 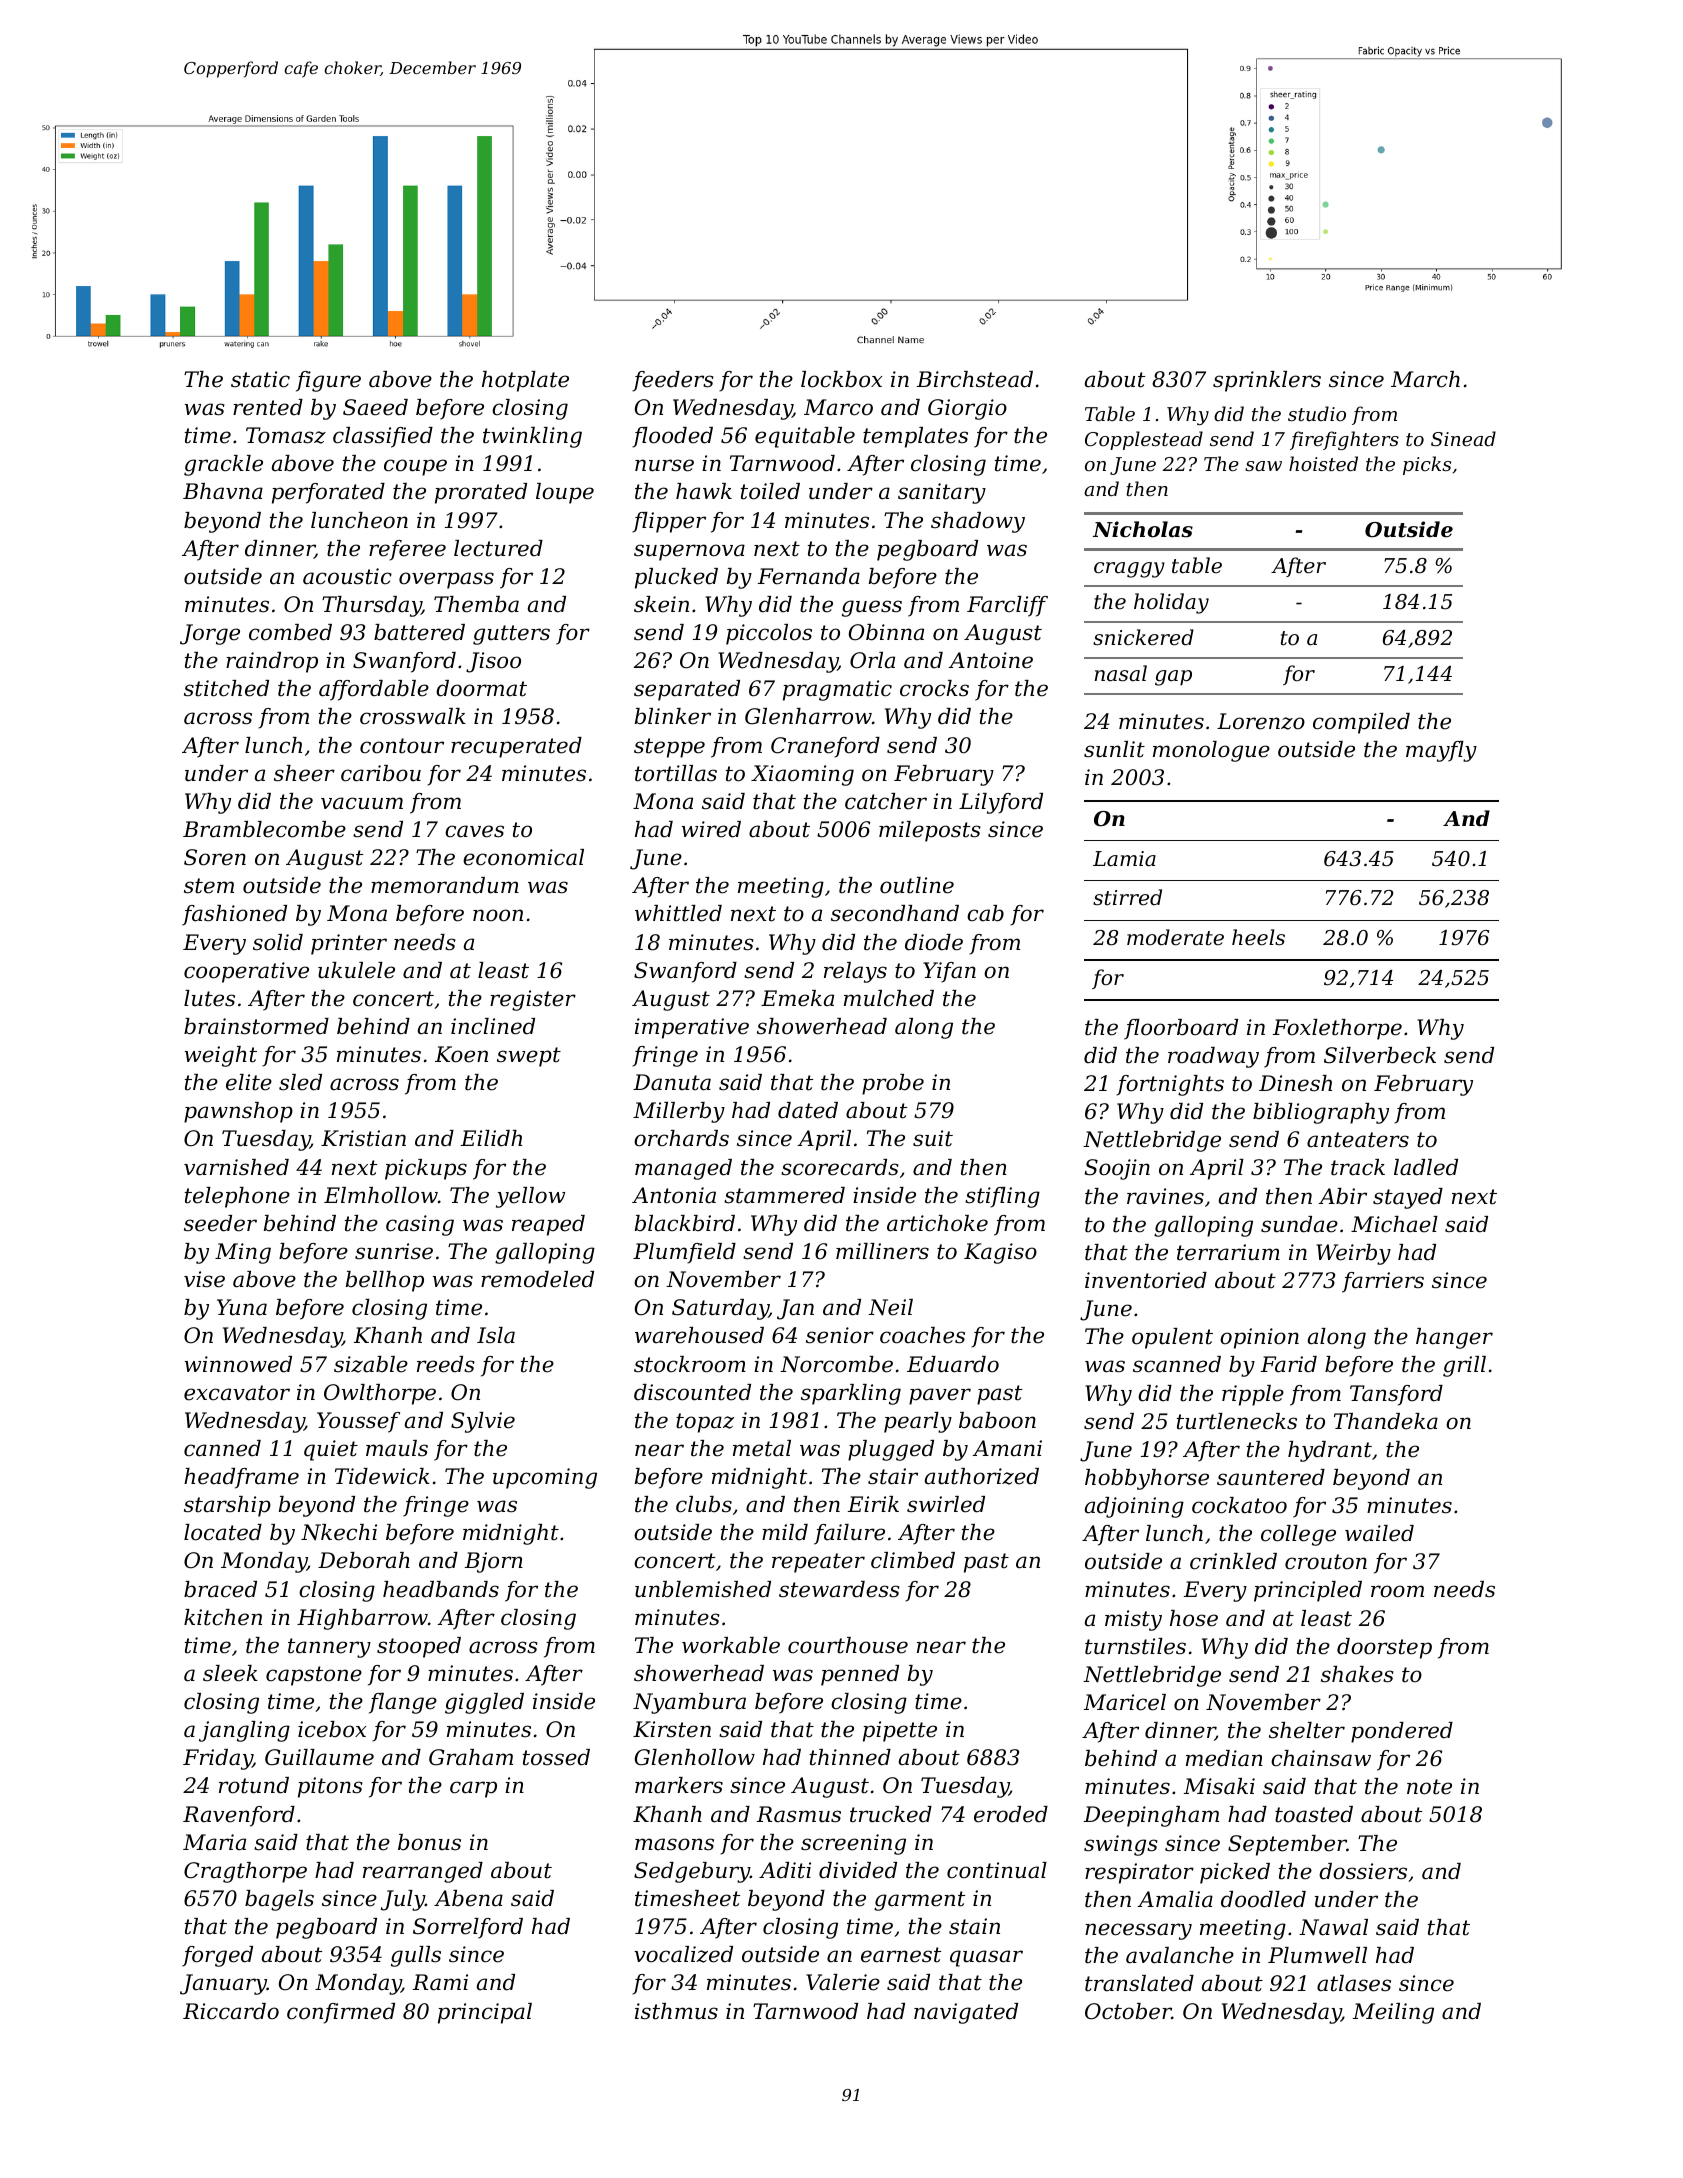 I want to click on navigated, so click(x=966, y=2013).
